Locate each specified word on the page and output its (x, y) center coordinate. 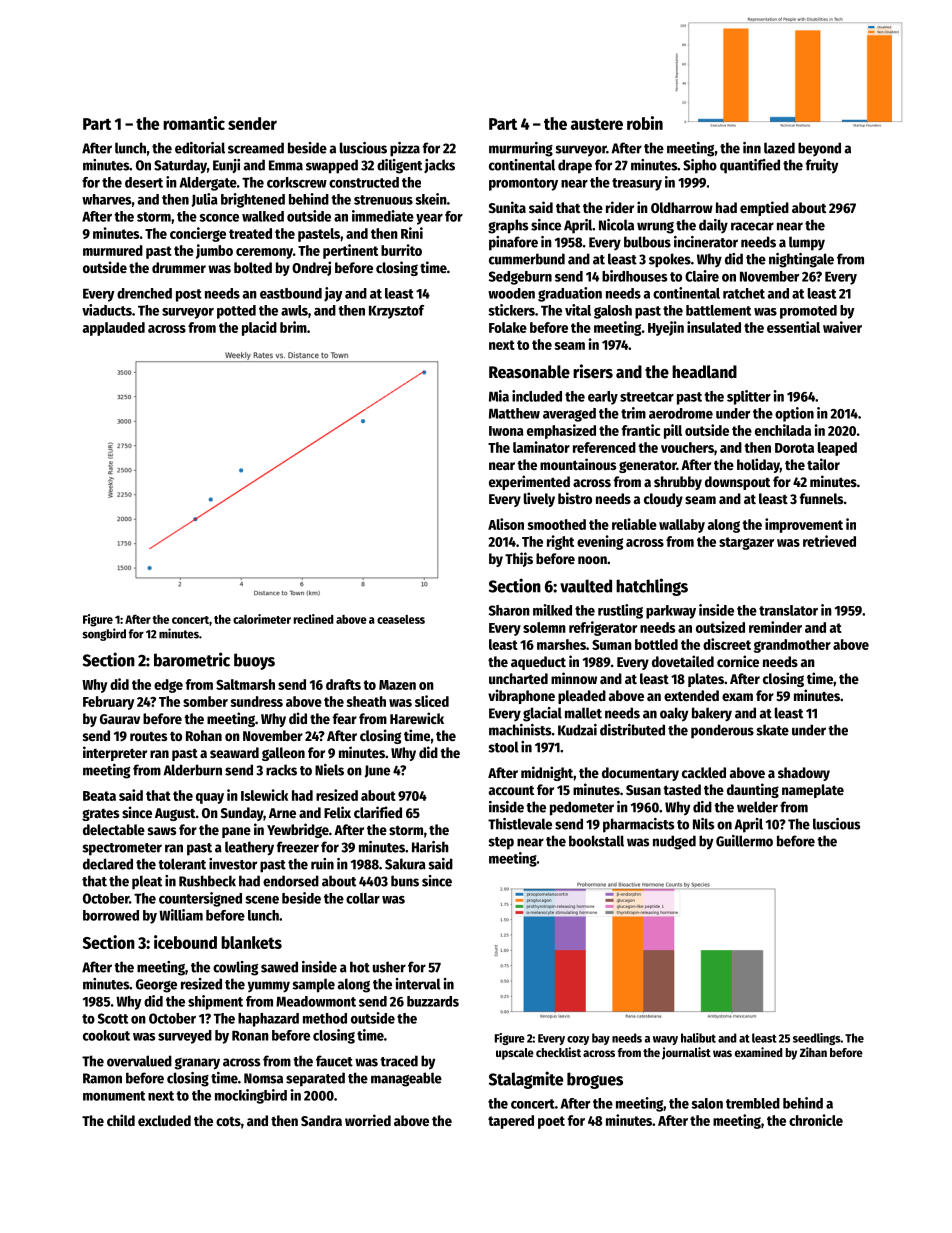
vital (578, 310)
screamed (256, 148)
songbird (104, 634)
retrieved (829, 541)
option (794, 414)
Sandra (321, 1120)
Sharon (509, 610)
